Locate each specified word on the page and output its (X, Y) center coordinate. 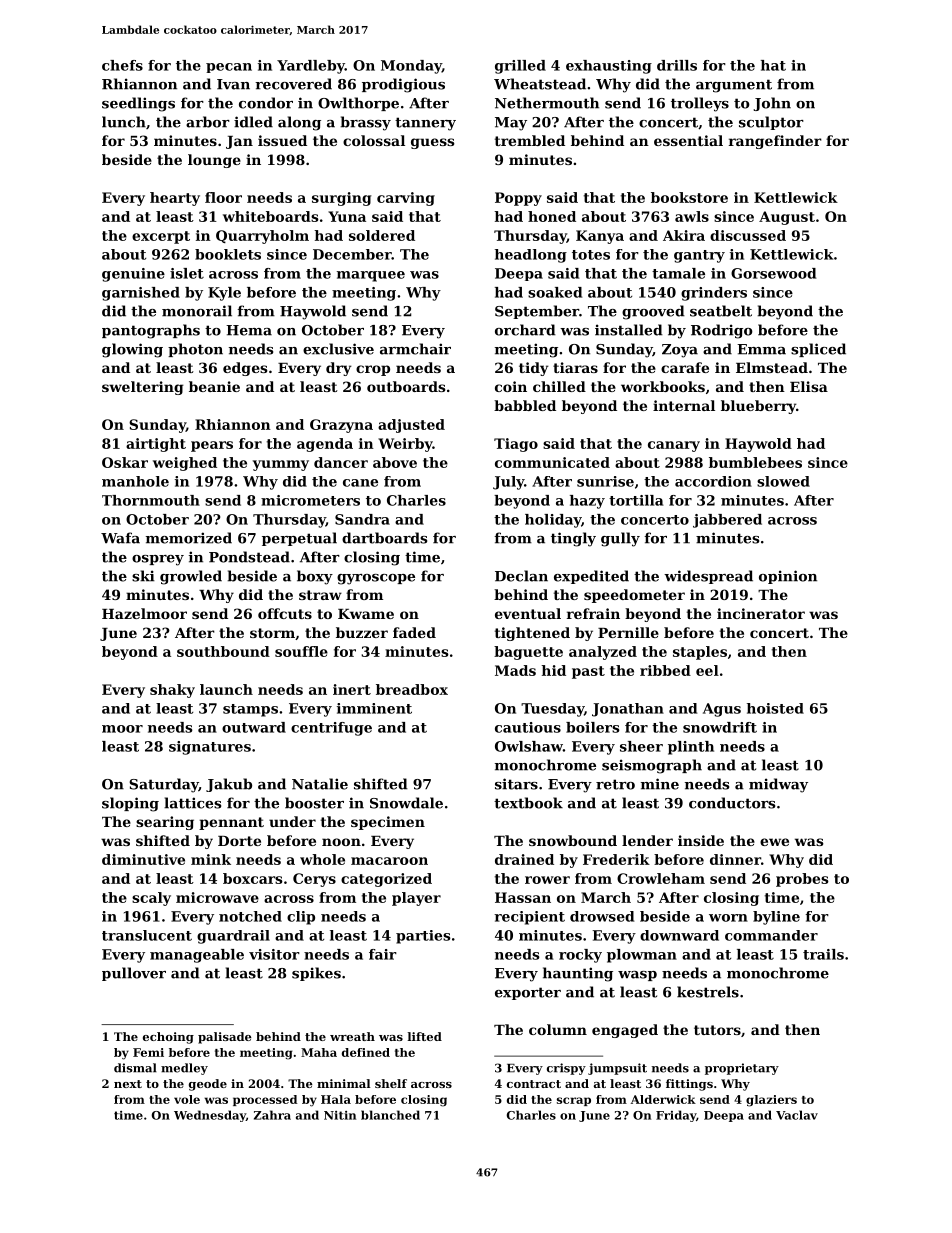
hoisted (775, 708)
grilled (520, 67)
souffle (301, 651)
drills (677, 65)
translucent (147, 935)
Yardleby (311, 67)
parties (423, 937)
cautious (528, 727)
